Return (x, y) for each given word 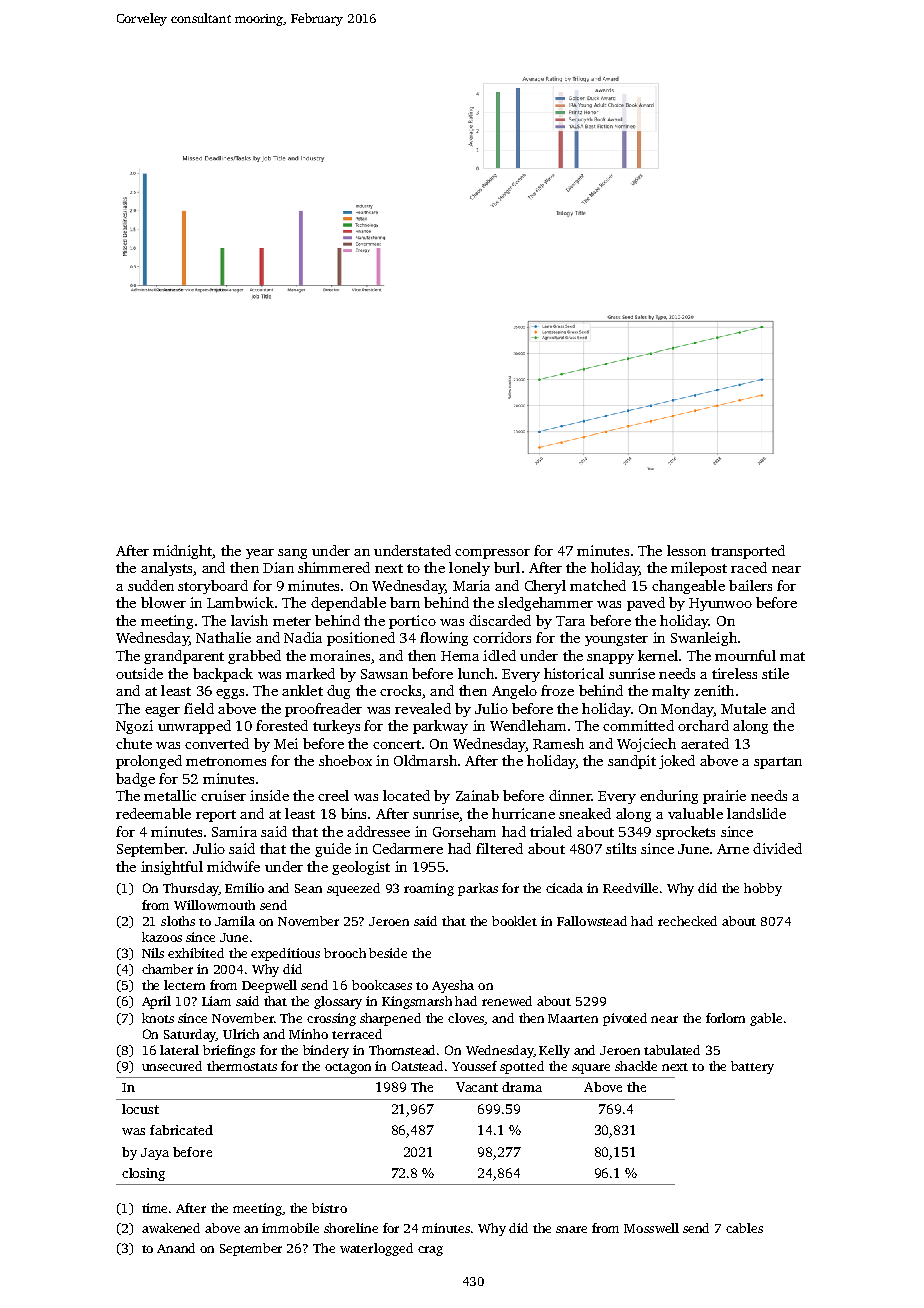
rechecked (687, 921)
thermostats (242, 1066)
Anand (176, 1248)
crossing (331, 1019)
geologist (361, 868)
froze (557, 690)
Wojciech (646, 745)
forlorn (725, 1018)
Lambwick (240, 602)
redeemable (153, 813)
